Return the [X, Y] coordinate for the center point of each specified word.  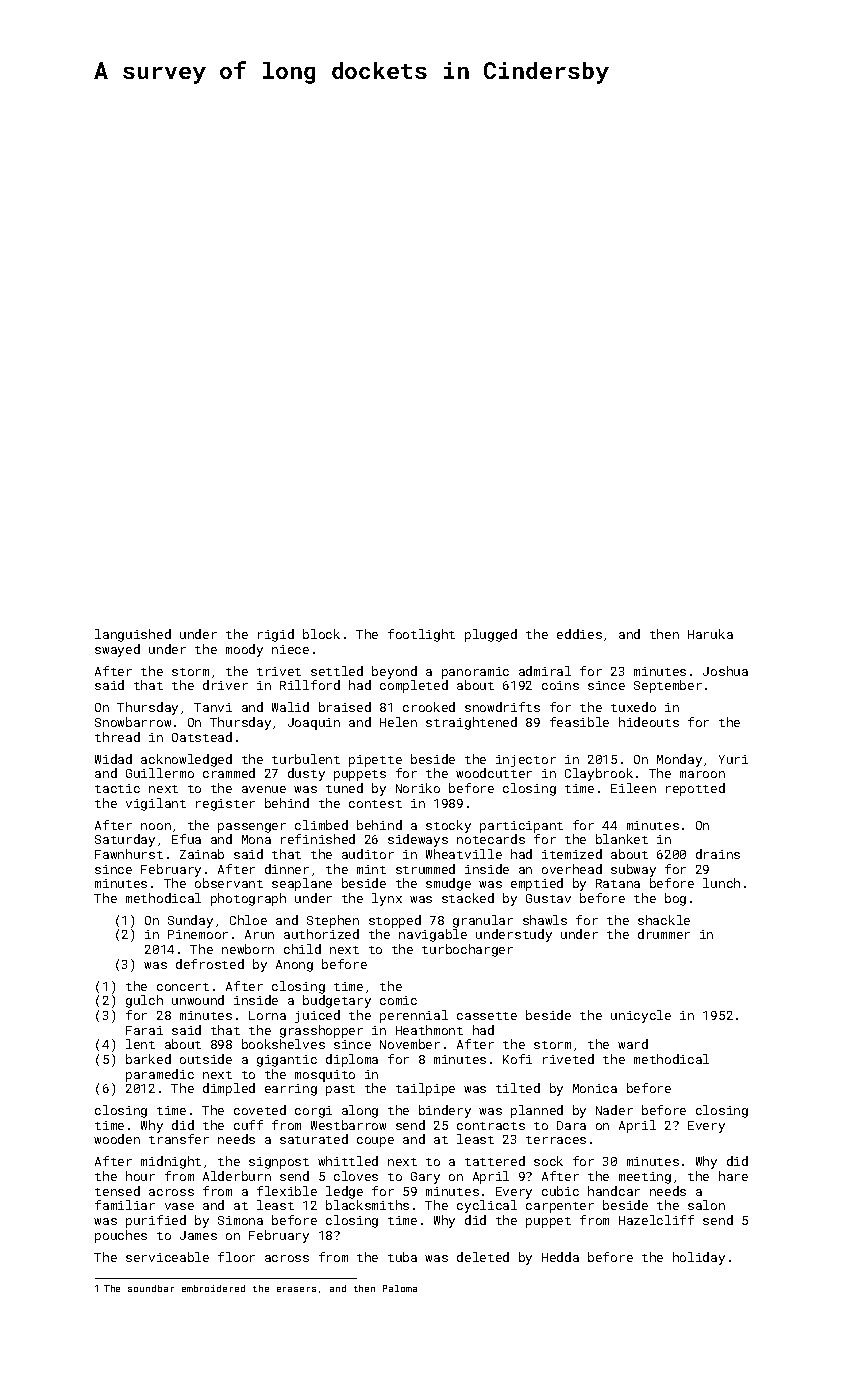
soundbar [151, 1288]
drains [718, 854]
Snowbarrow [133, 722]
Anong [294, 966]
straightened [471, 723]
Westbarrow [348, 1125]
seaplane [302, 884]
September [668, 686]
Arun [259, 934]
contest [375, 804]
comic [398, 1000]
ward [633, 1044]
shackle [664, 920]
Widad [113, 759]
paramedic [160, 1075]
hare [733, 1176]
